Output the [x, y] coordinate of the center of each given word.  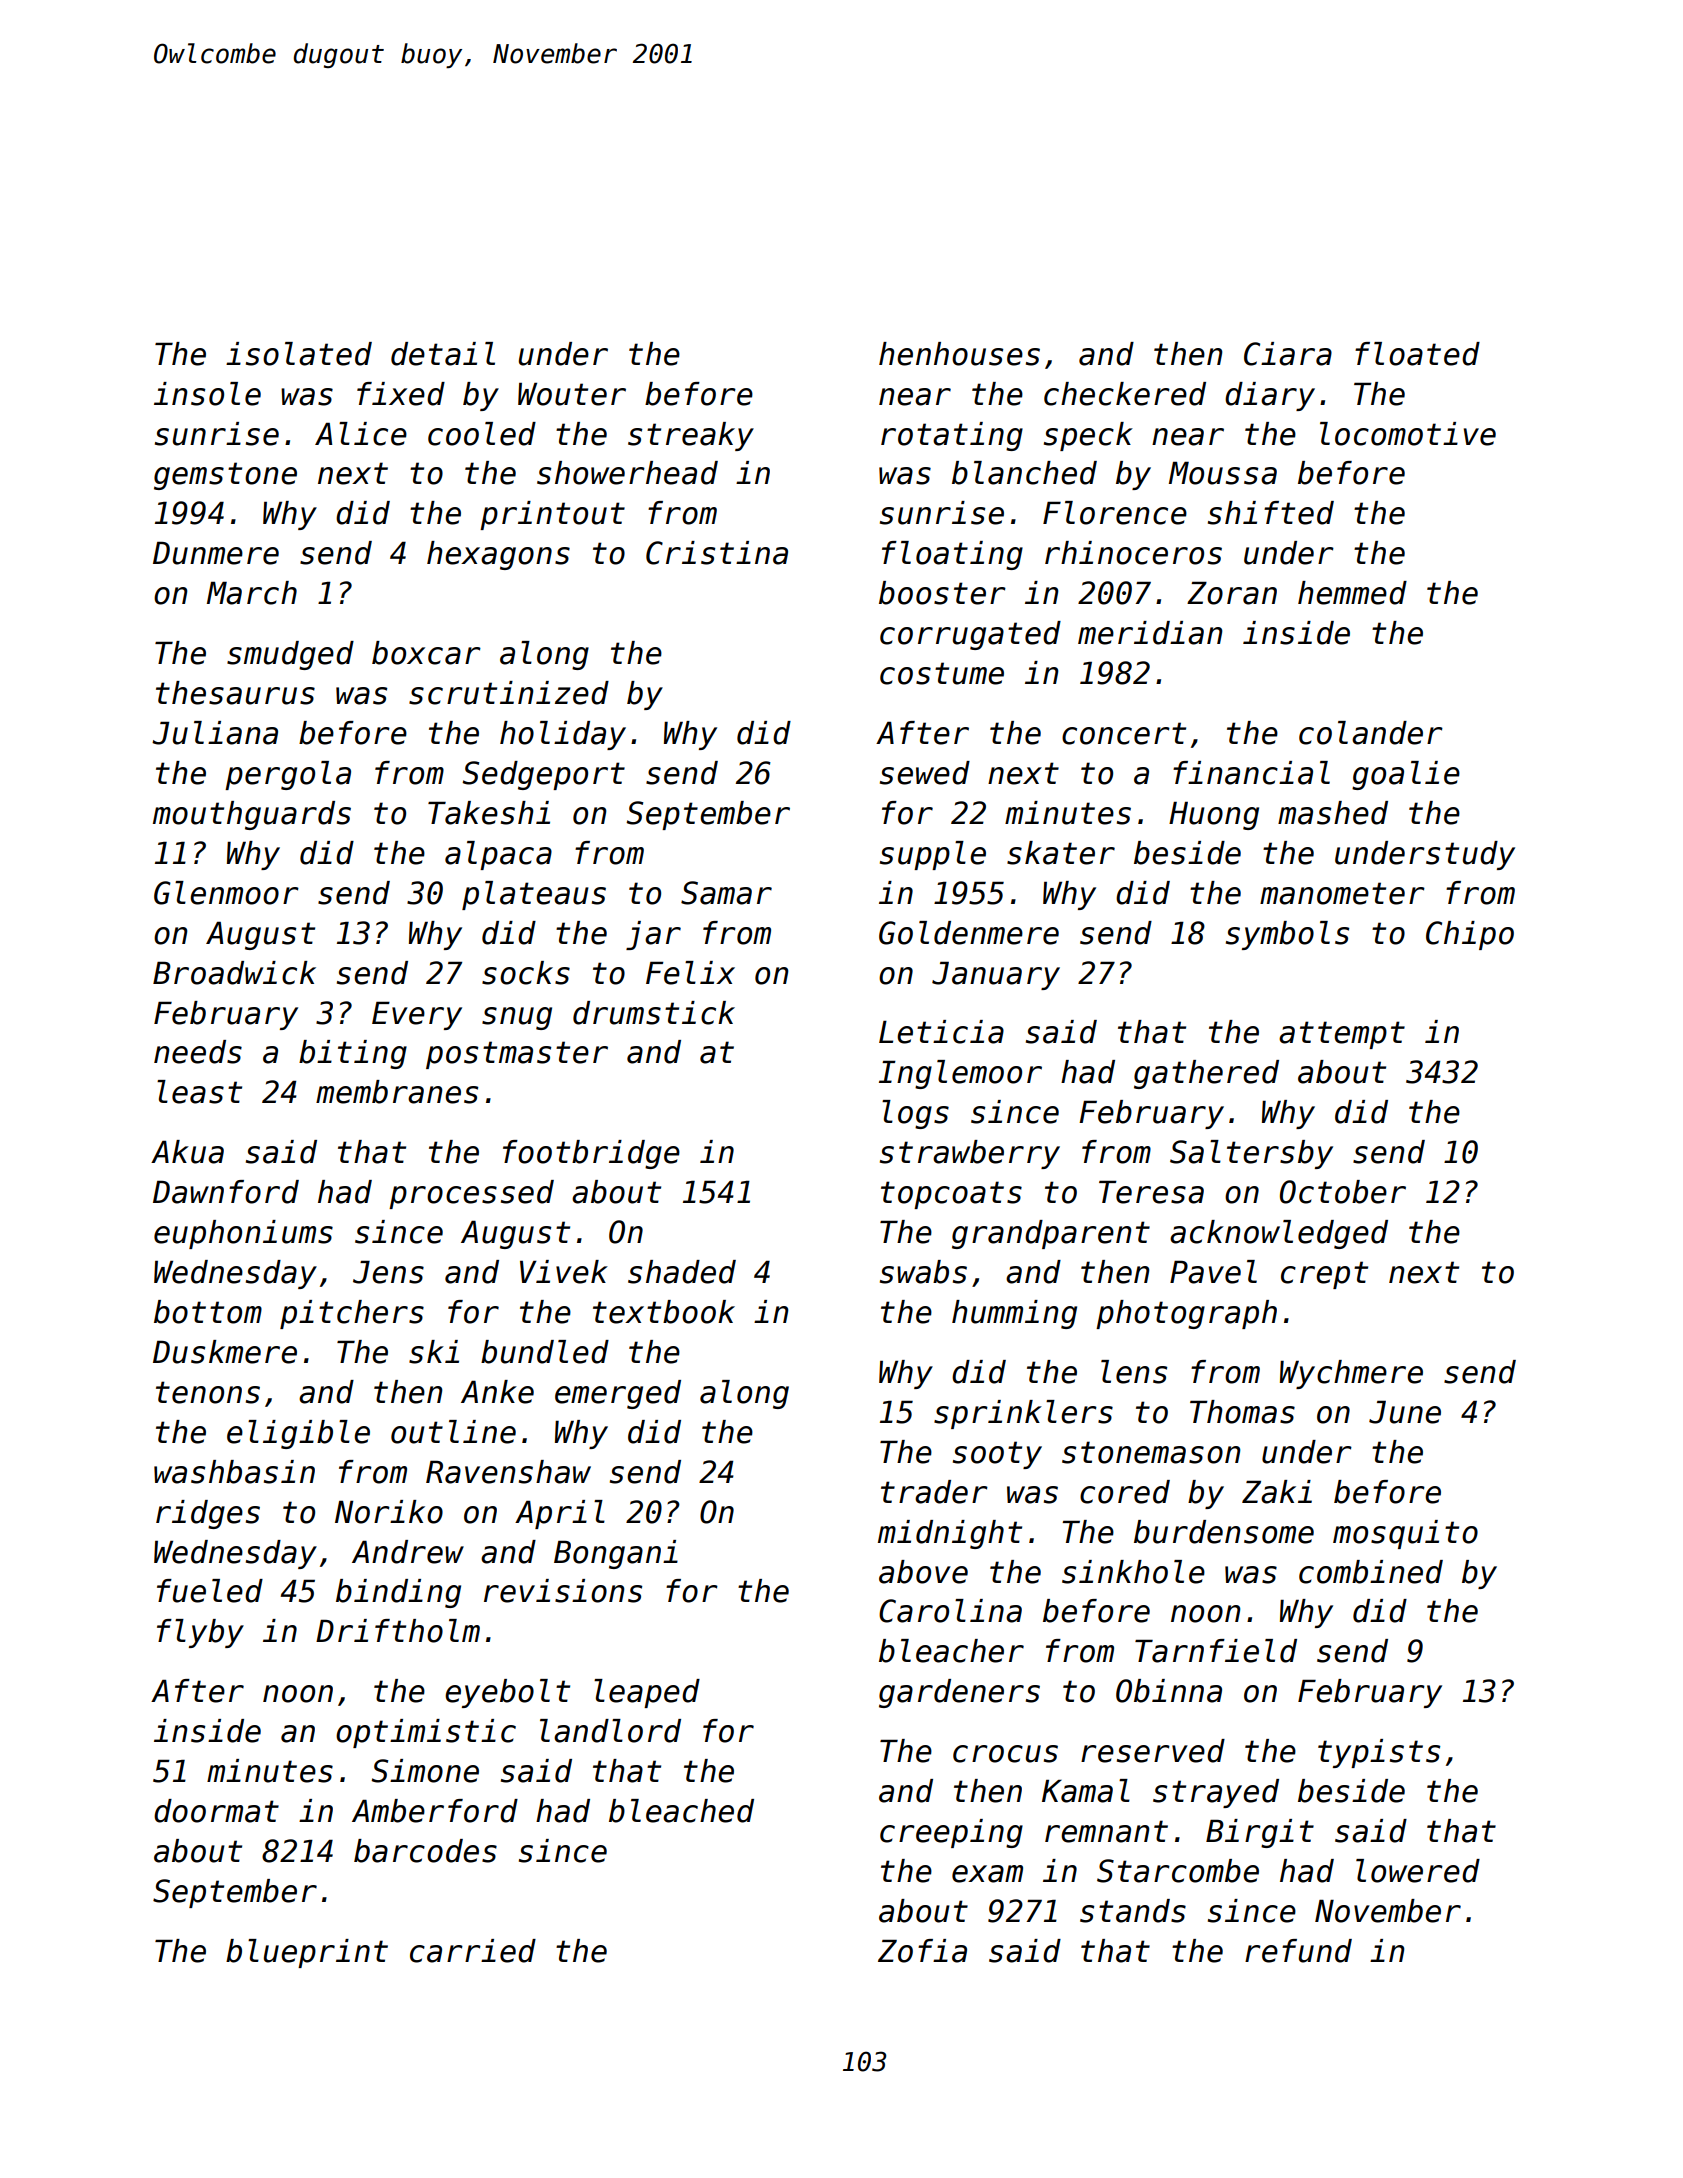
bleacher [951, 1651]
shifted [1271, 513]
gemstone [225, 476]
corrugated [970, 635]
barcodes [425, 1851]
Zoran [1232, 593]
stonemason [1151, 1452]
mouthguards [252, 815]
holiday [563, 735]
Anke [497, 1392]
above [923, 1572]
